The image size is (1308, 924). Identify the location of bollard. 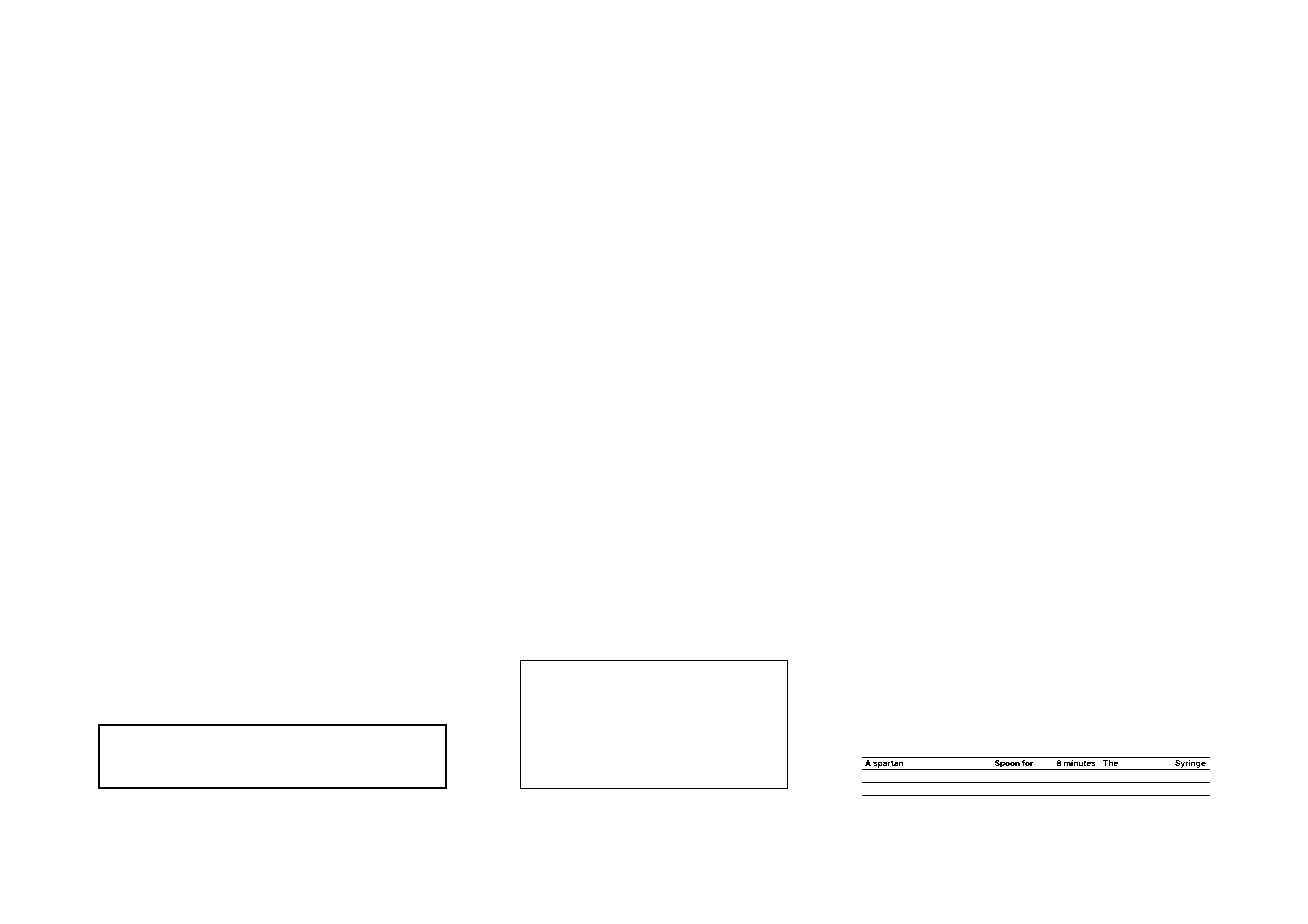
(987, 636).
